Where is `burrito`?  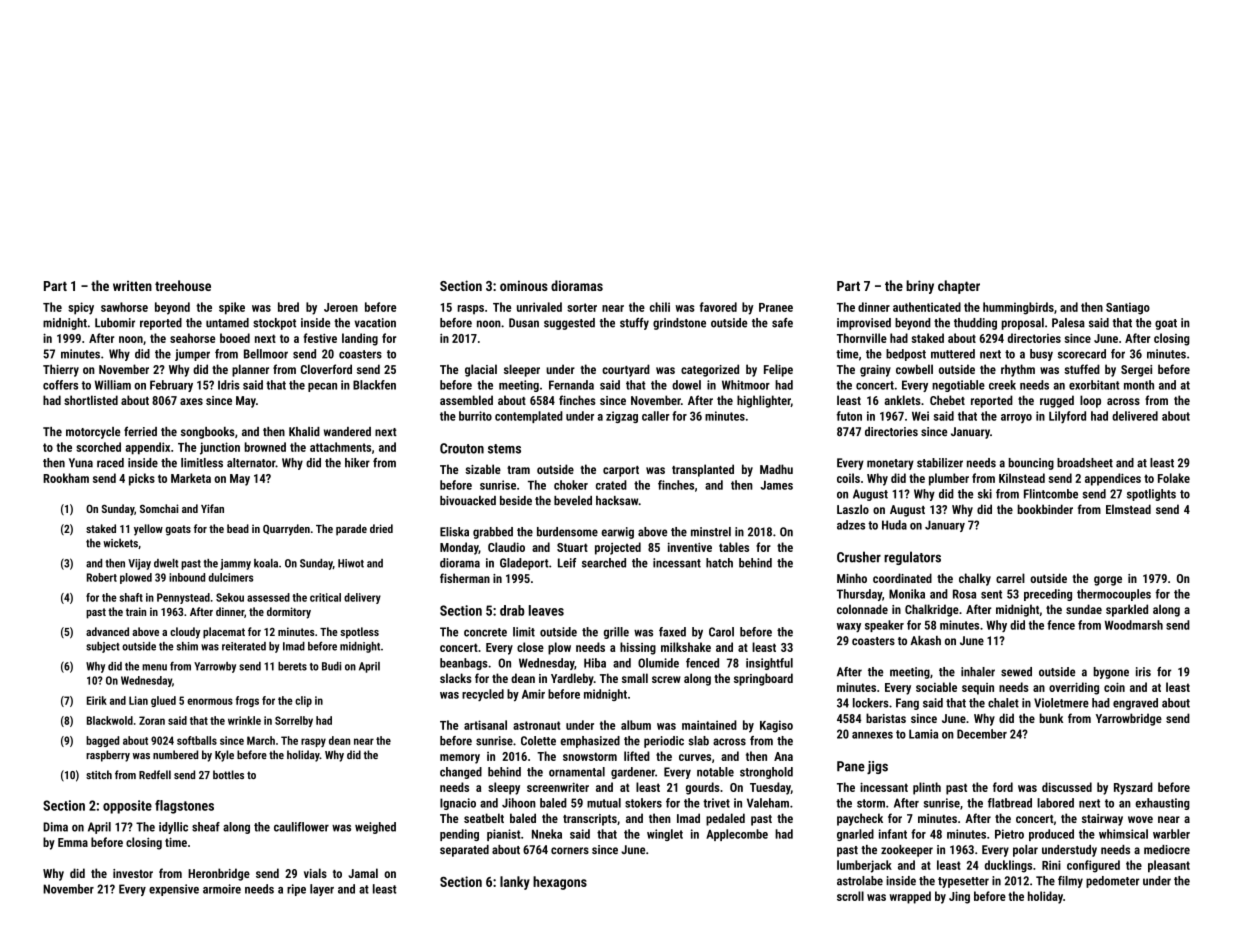
burrito is located at coordinates (475, 416).
